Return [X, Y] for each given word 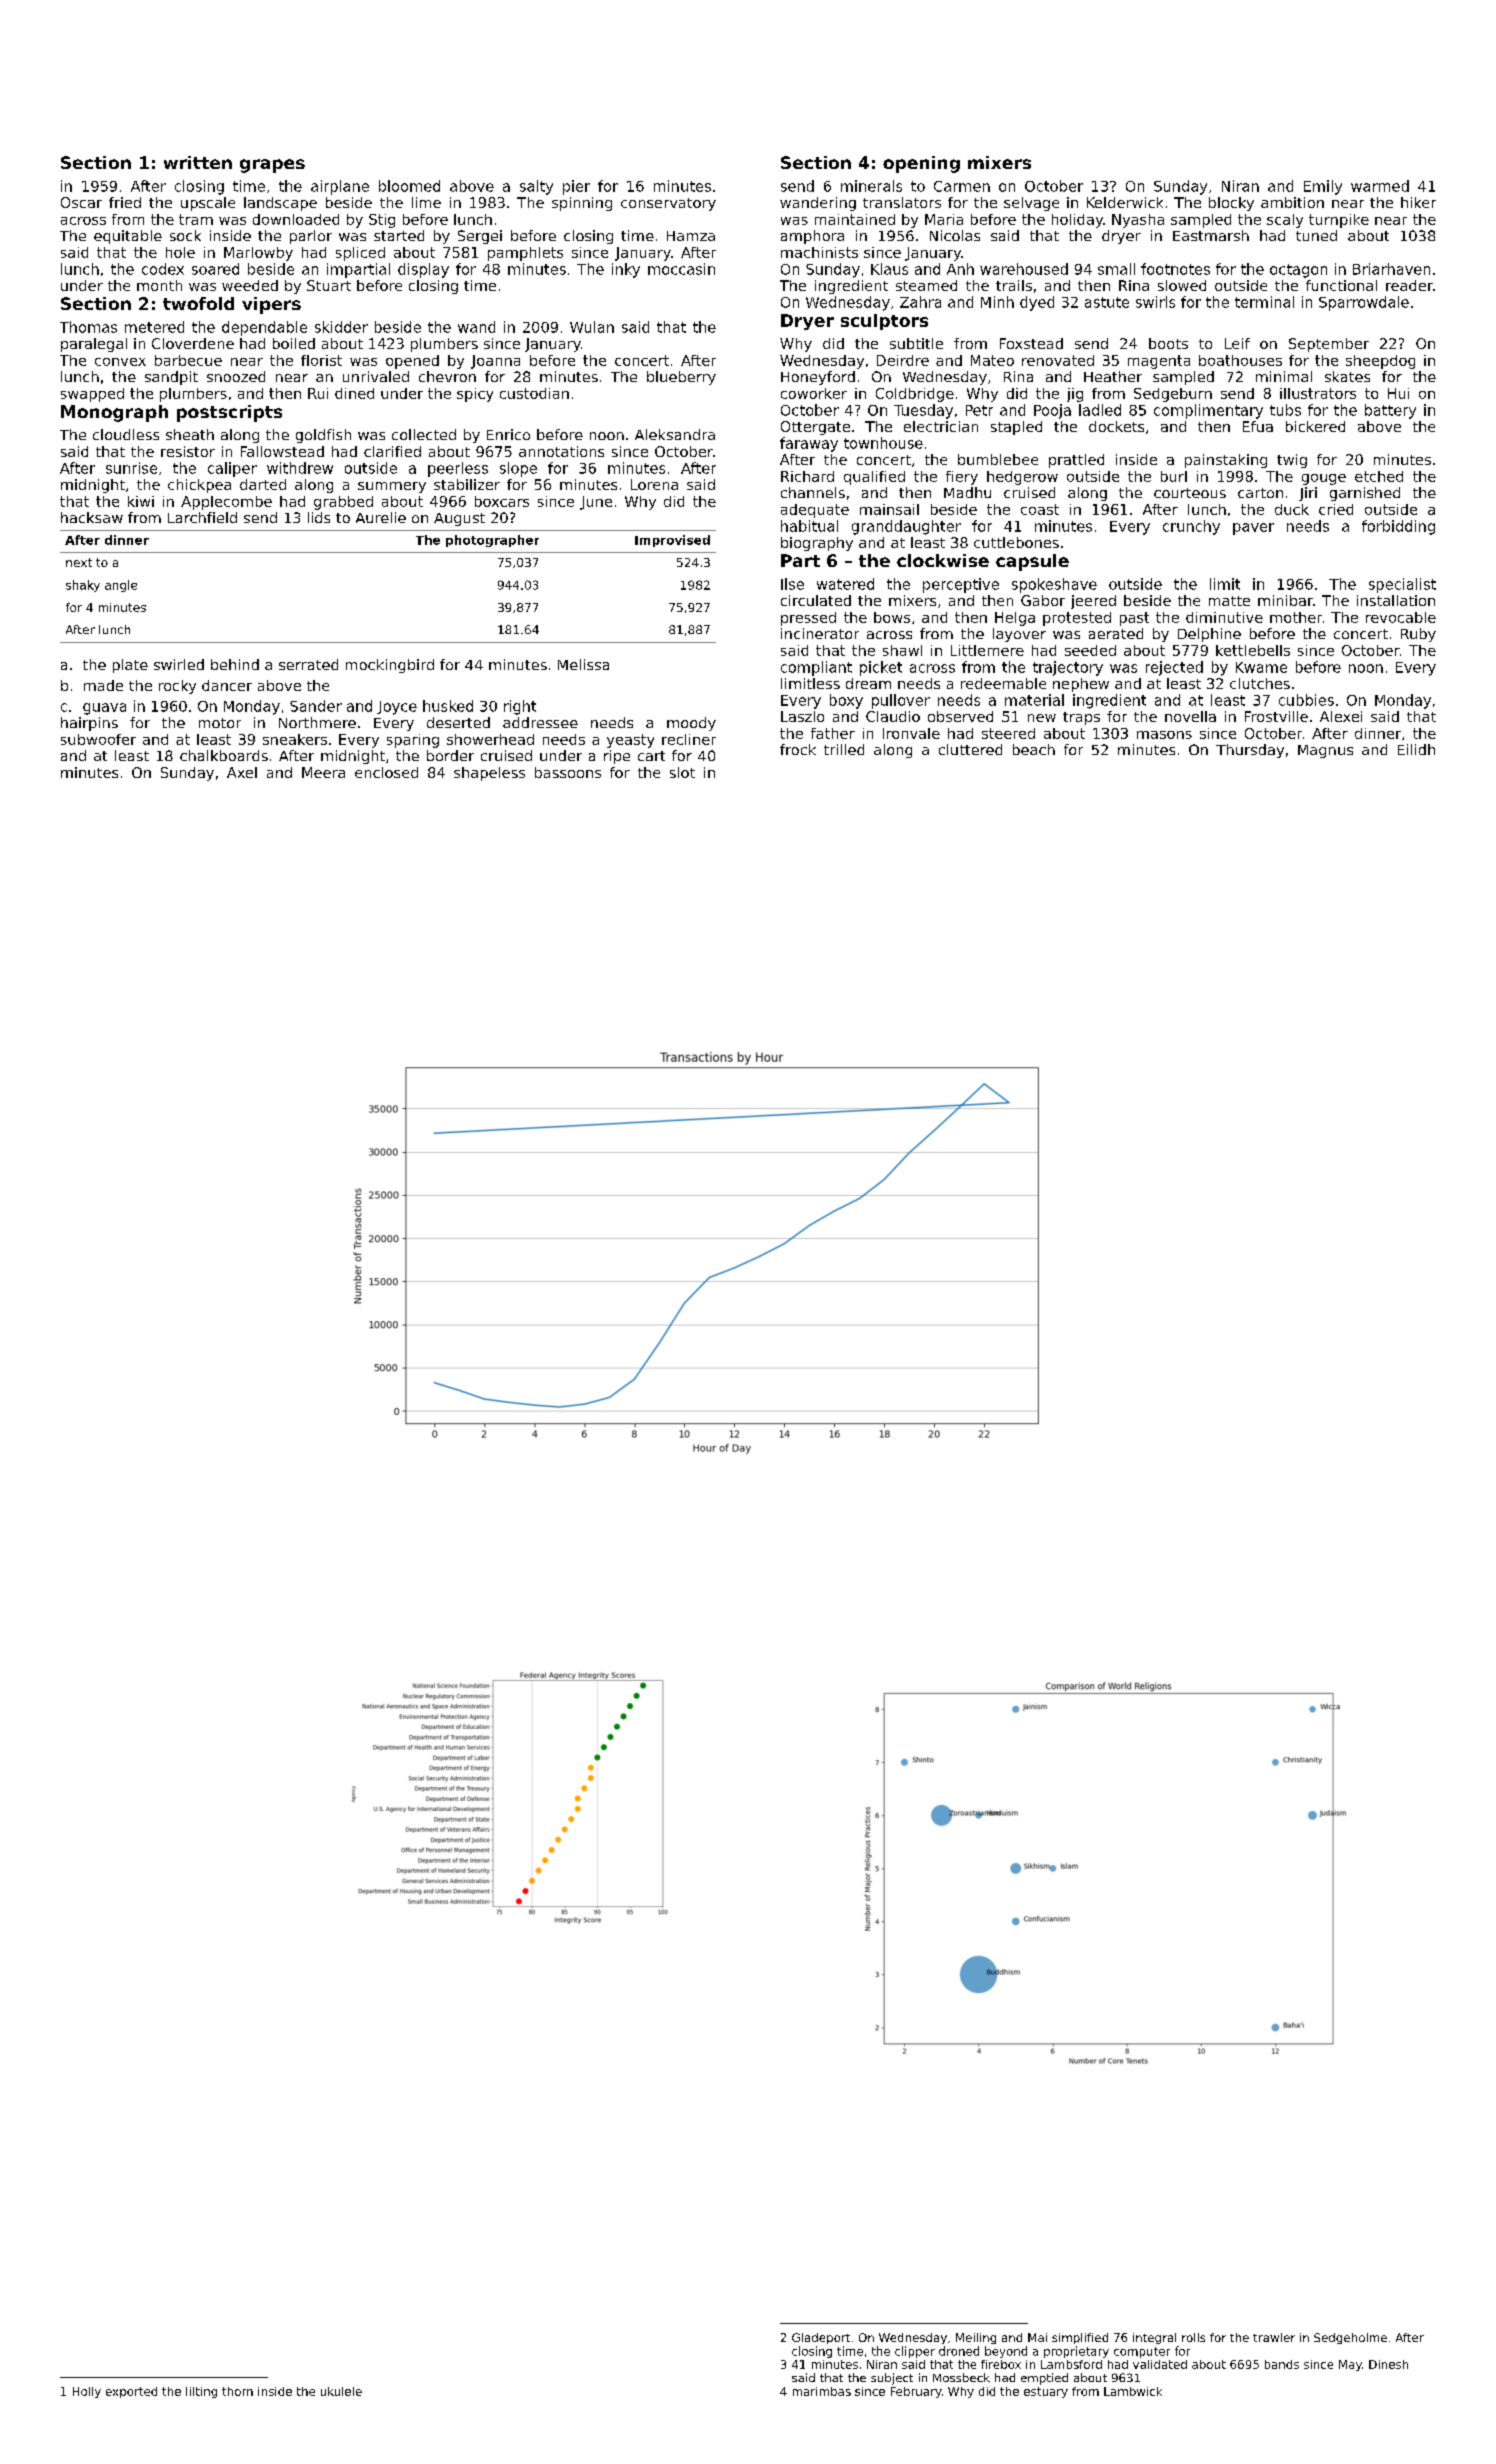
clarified [392, 451]
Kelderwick [1125, 202]
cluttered [970, 749]
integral [1154, 2338]
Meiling [976, 2338]
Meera [323, 772]
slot [682, 772]
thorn [237, 2391]
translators [902, 202]
